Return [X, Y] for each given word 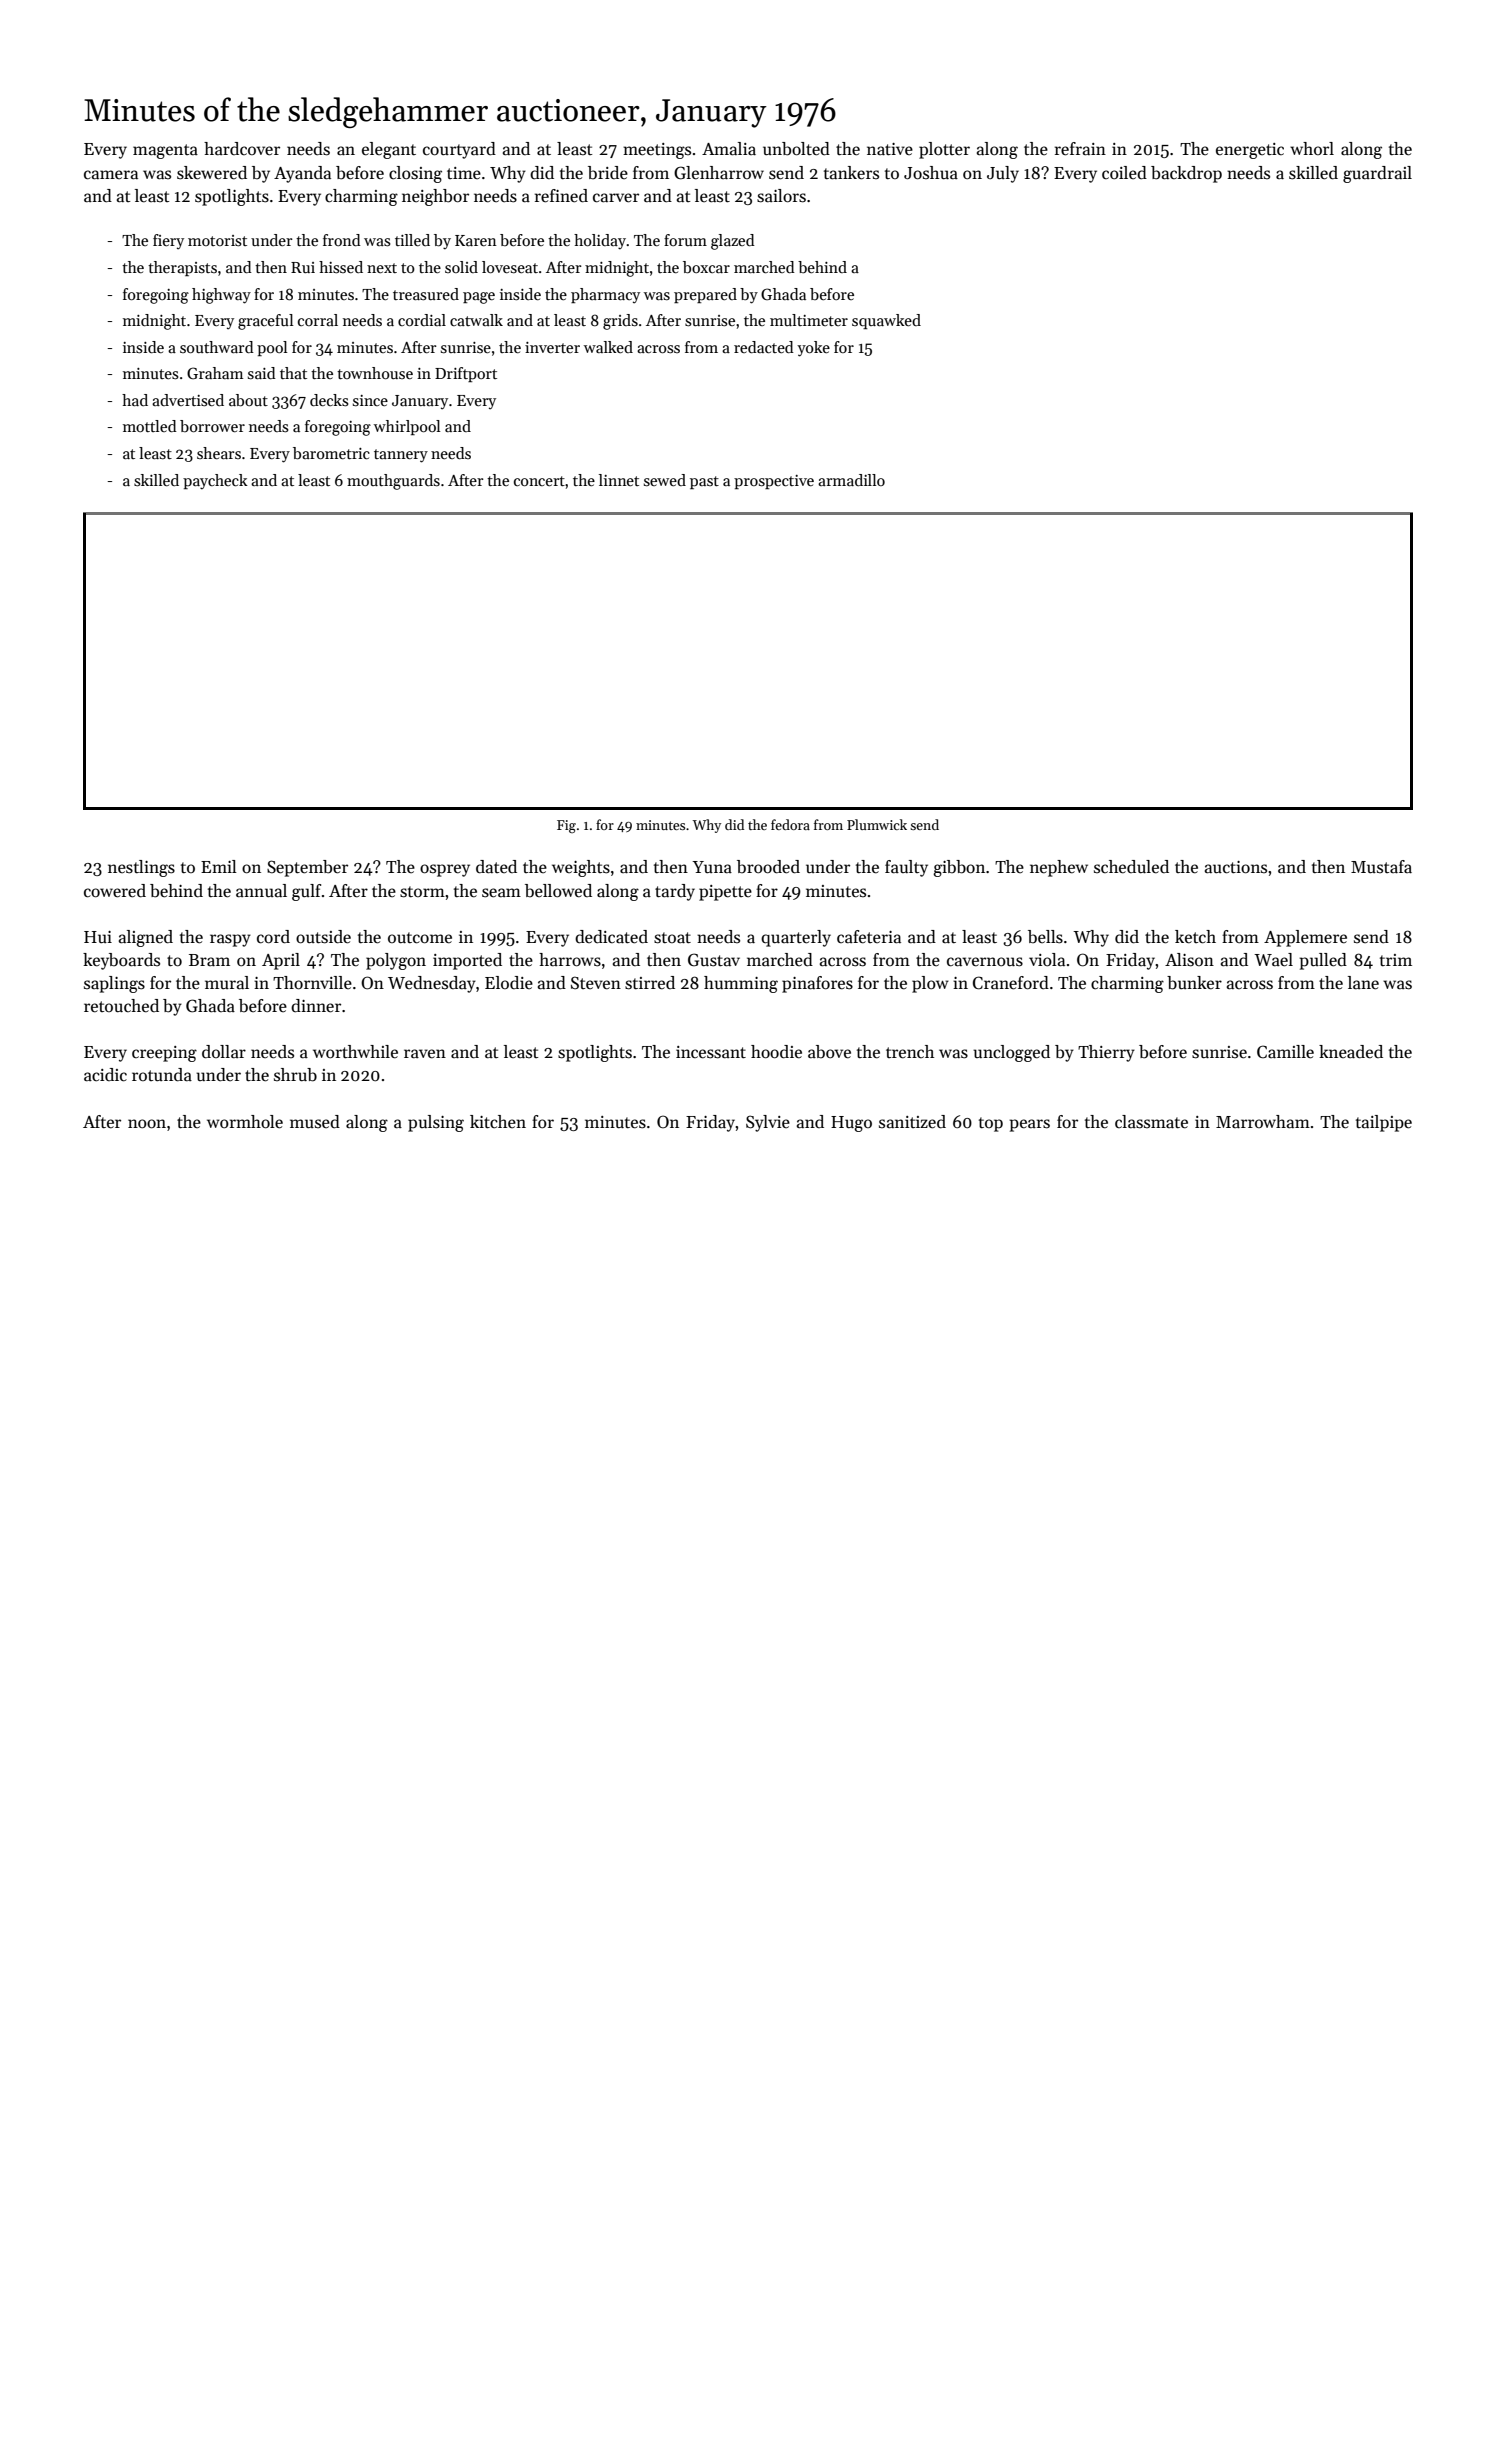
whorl [1312, 148]
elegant [389, 150]
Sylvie [768, 1123]
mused [315, 1122]
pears [1029, 1125]
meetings [657, 151]
